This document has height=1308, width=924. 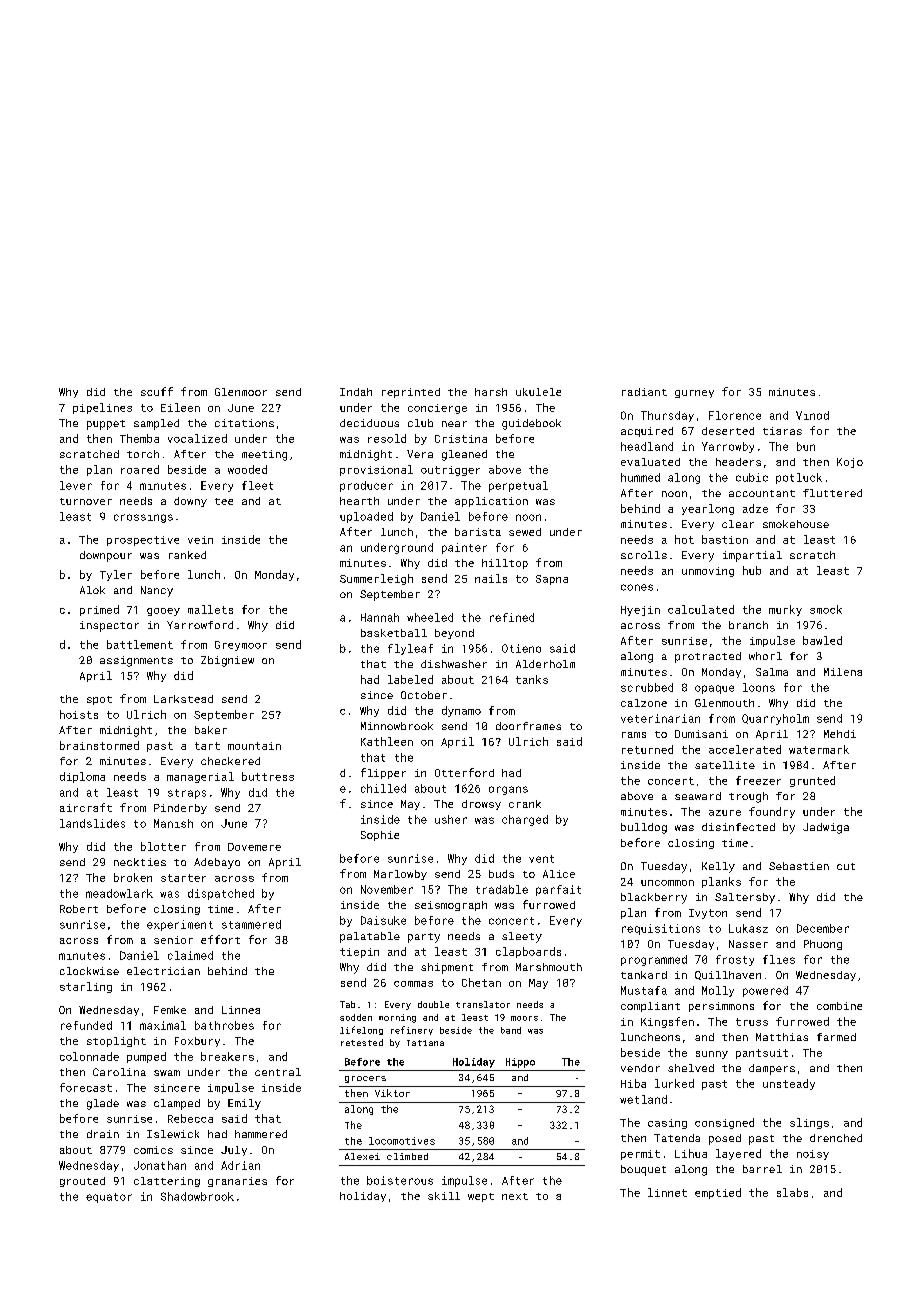 I want to click on organs, so click(x=508, y=790).
